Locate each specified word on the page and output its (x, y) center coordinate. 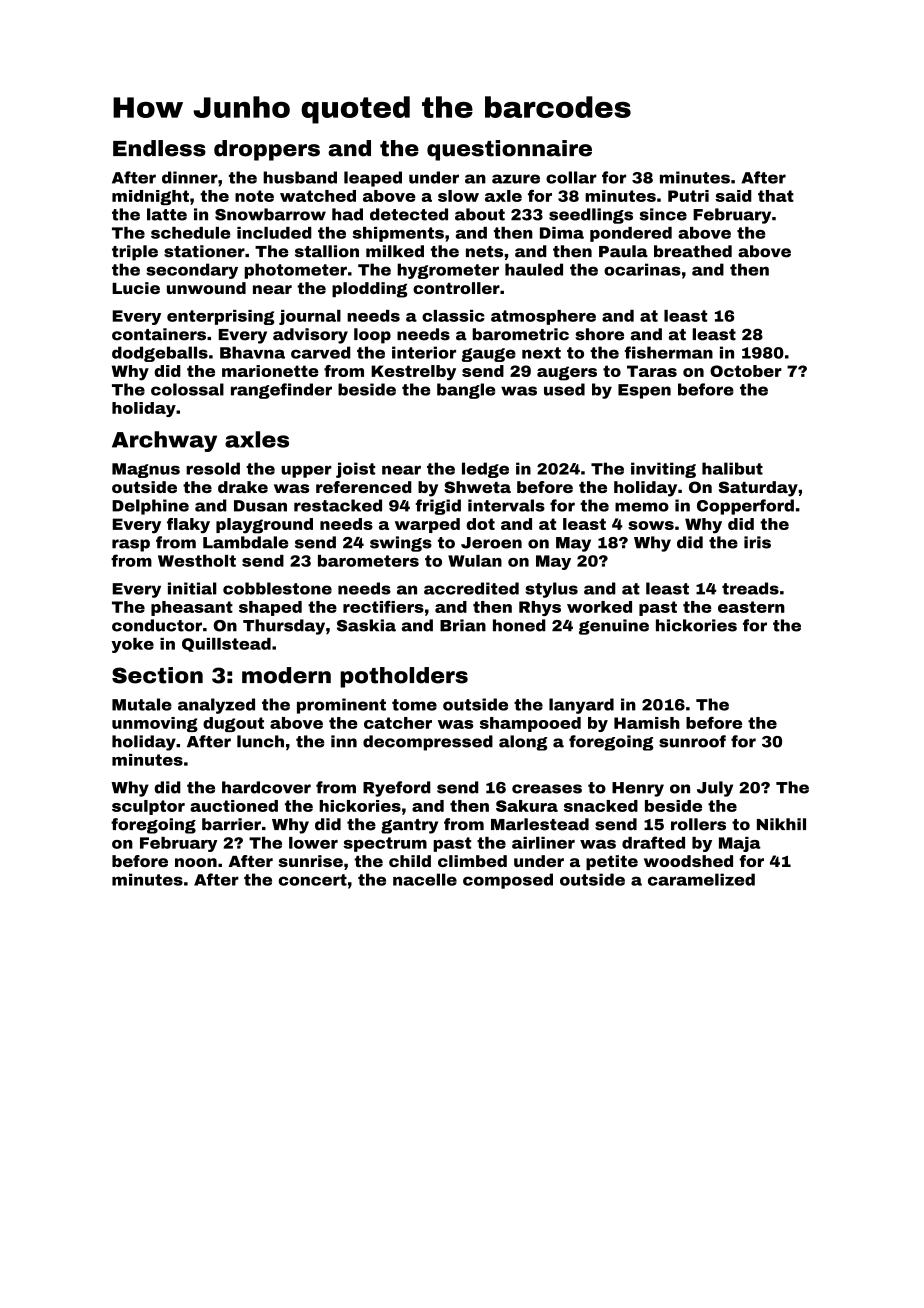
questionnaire (509, 150)
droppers (267, 150)
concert (312, 880)
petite (612, 862)
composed (508, 881)
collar (571, 177)
